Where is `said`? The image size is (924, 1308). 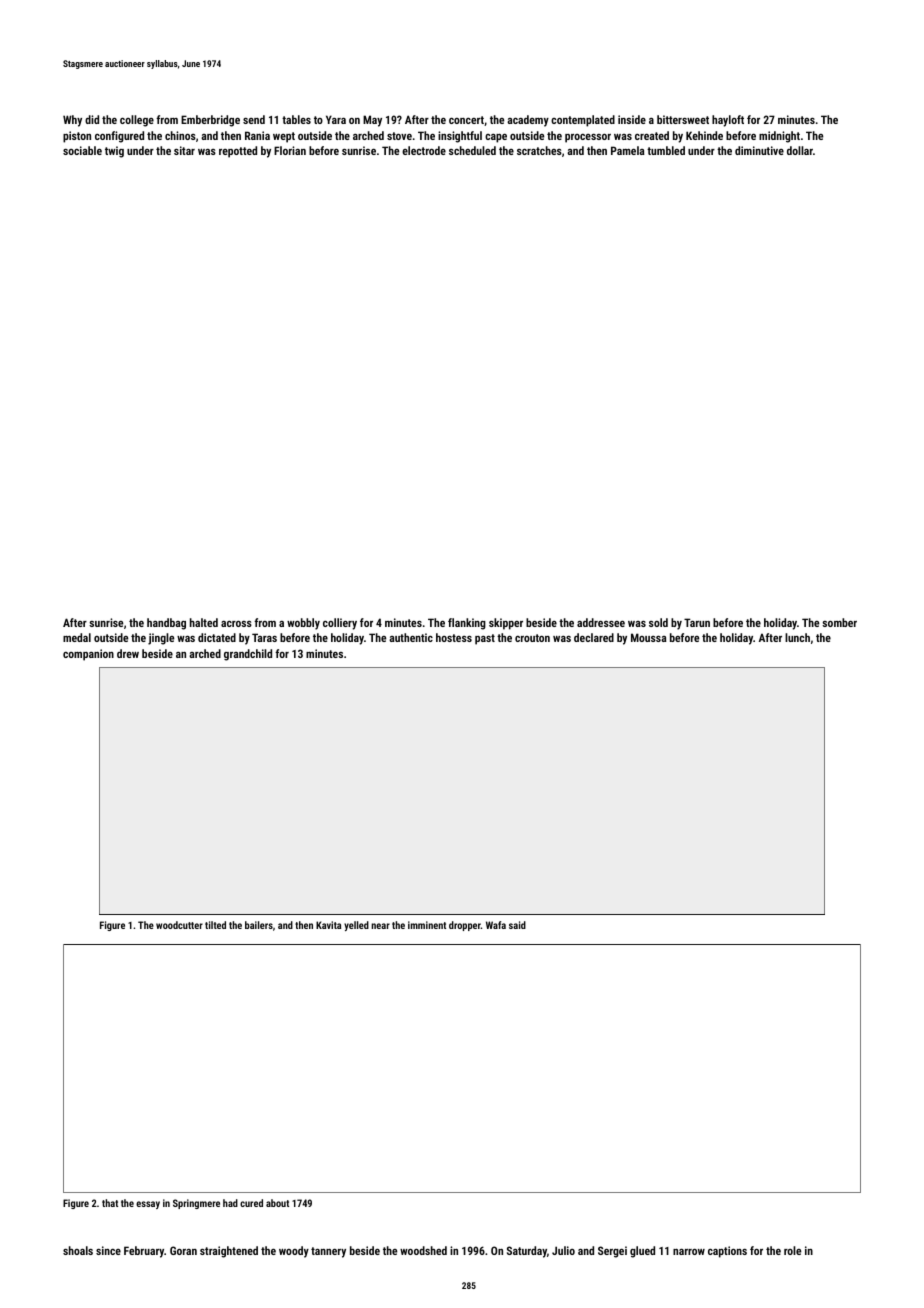
said is located at coordinates (517, 925).
